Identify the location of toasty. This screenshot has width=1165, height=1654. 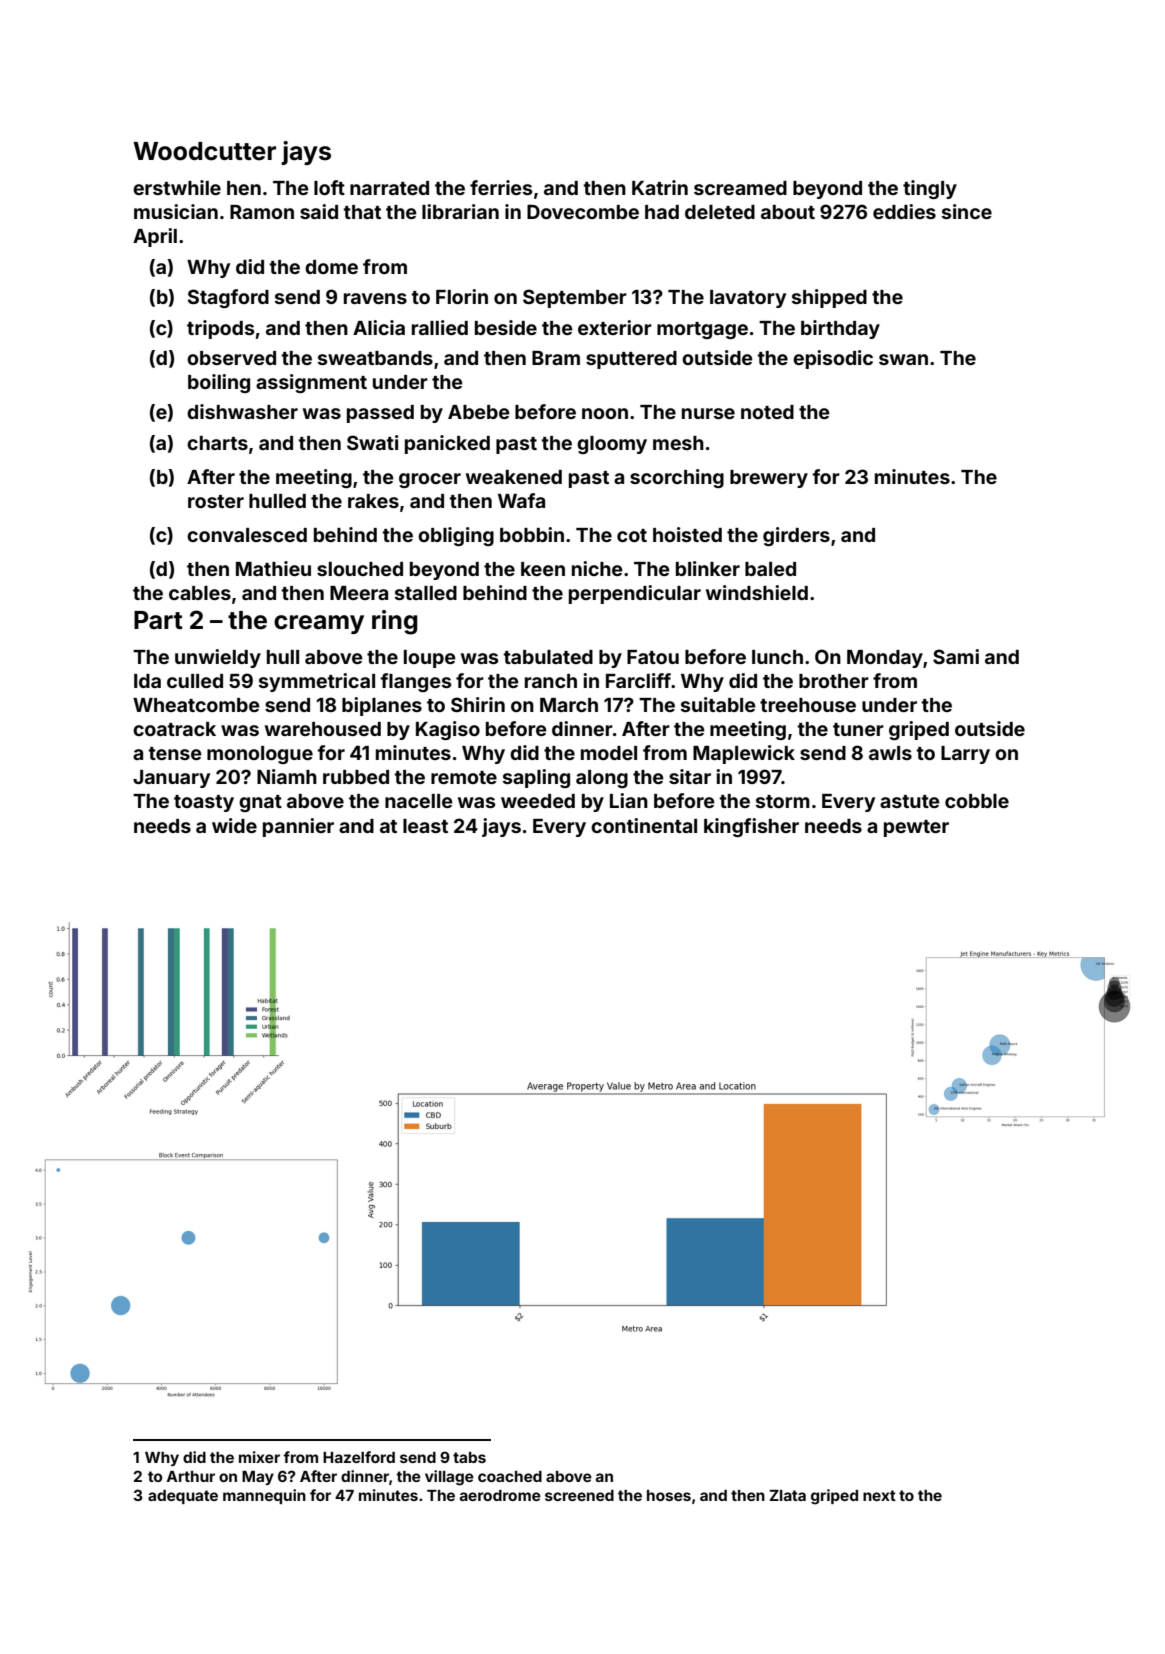
(204, 803).
